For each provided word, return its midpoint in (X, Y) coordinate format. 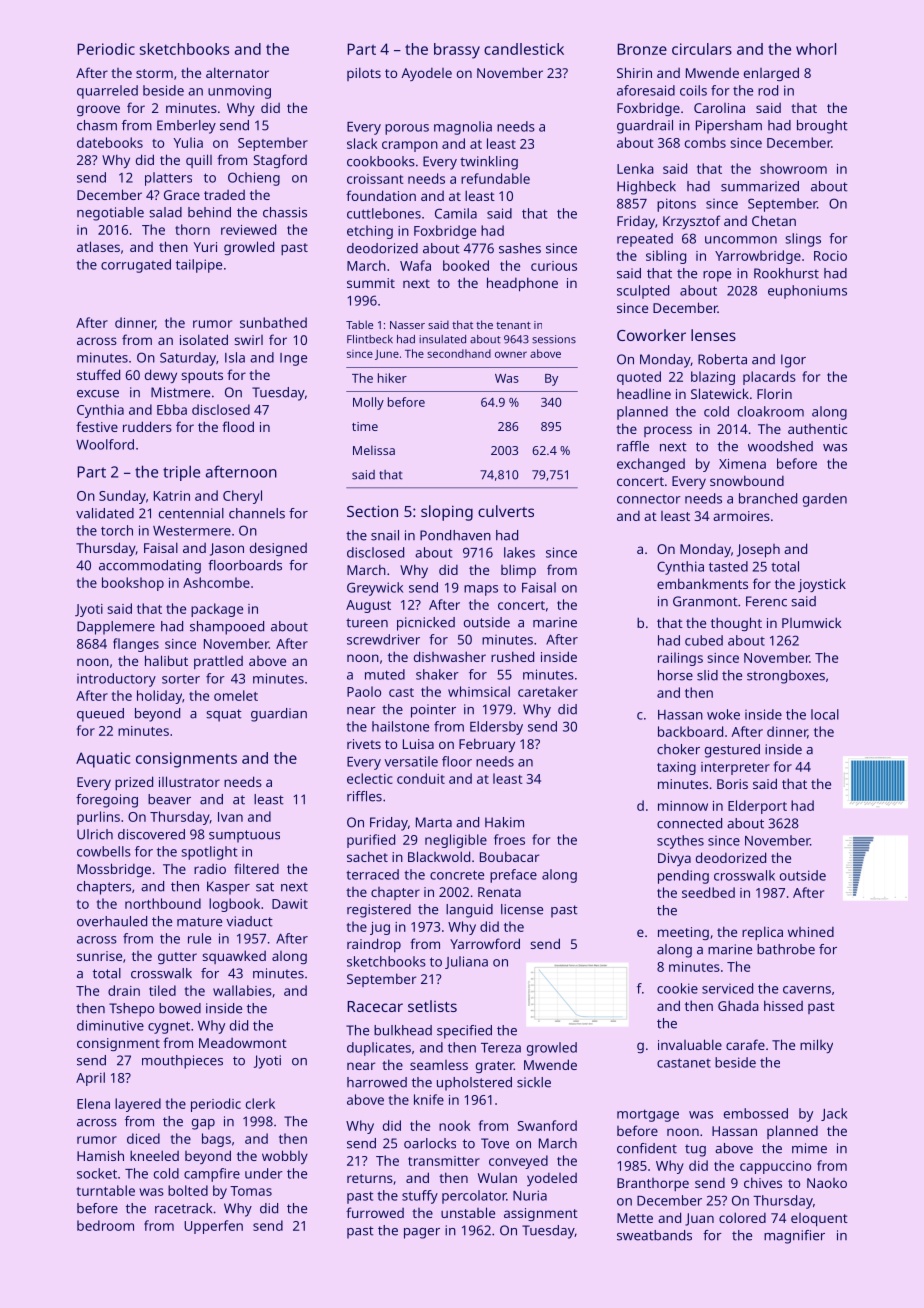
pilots (364, 74)
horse (675, 675)
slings (803, 240)
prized (134, 783)
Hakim (504, 822)
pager (422, 1233)
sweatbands (654, 1235)
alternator (237, 72)
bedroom (105, 1225)
